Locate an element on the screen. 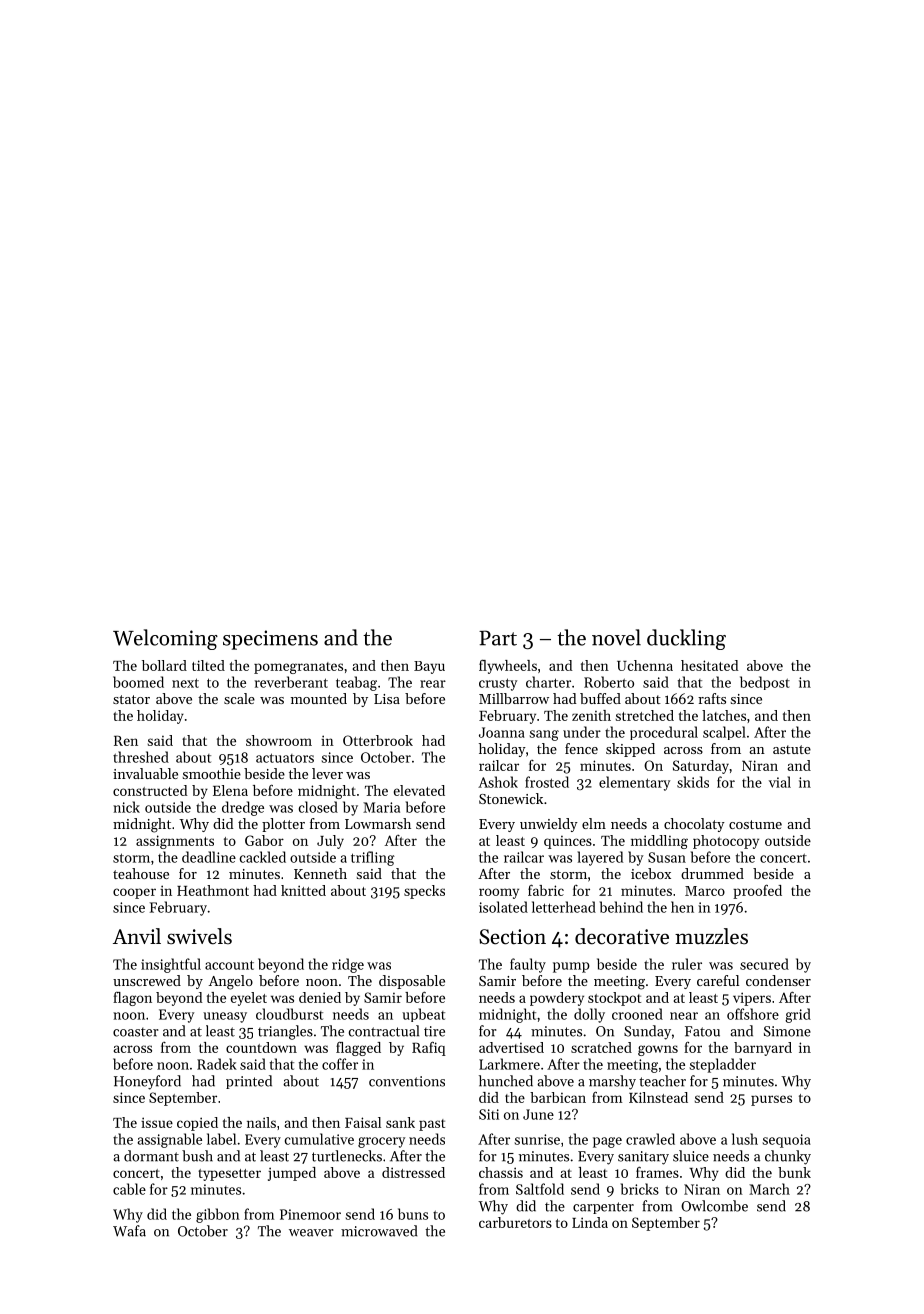 The image size is (924, 1314). proofed is located at coordinates (757, 891).
